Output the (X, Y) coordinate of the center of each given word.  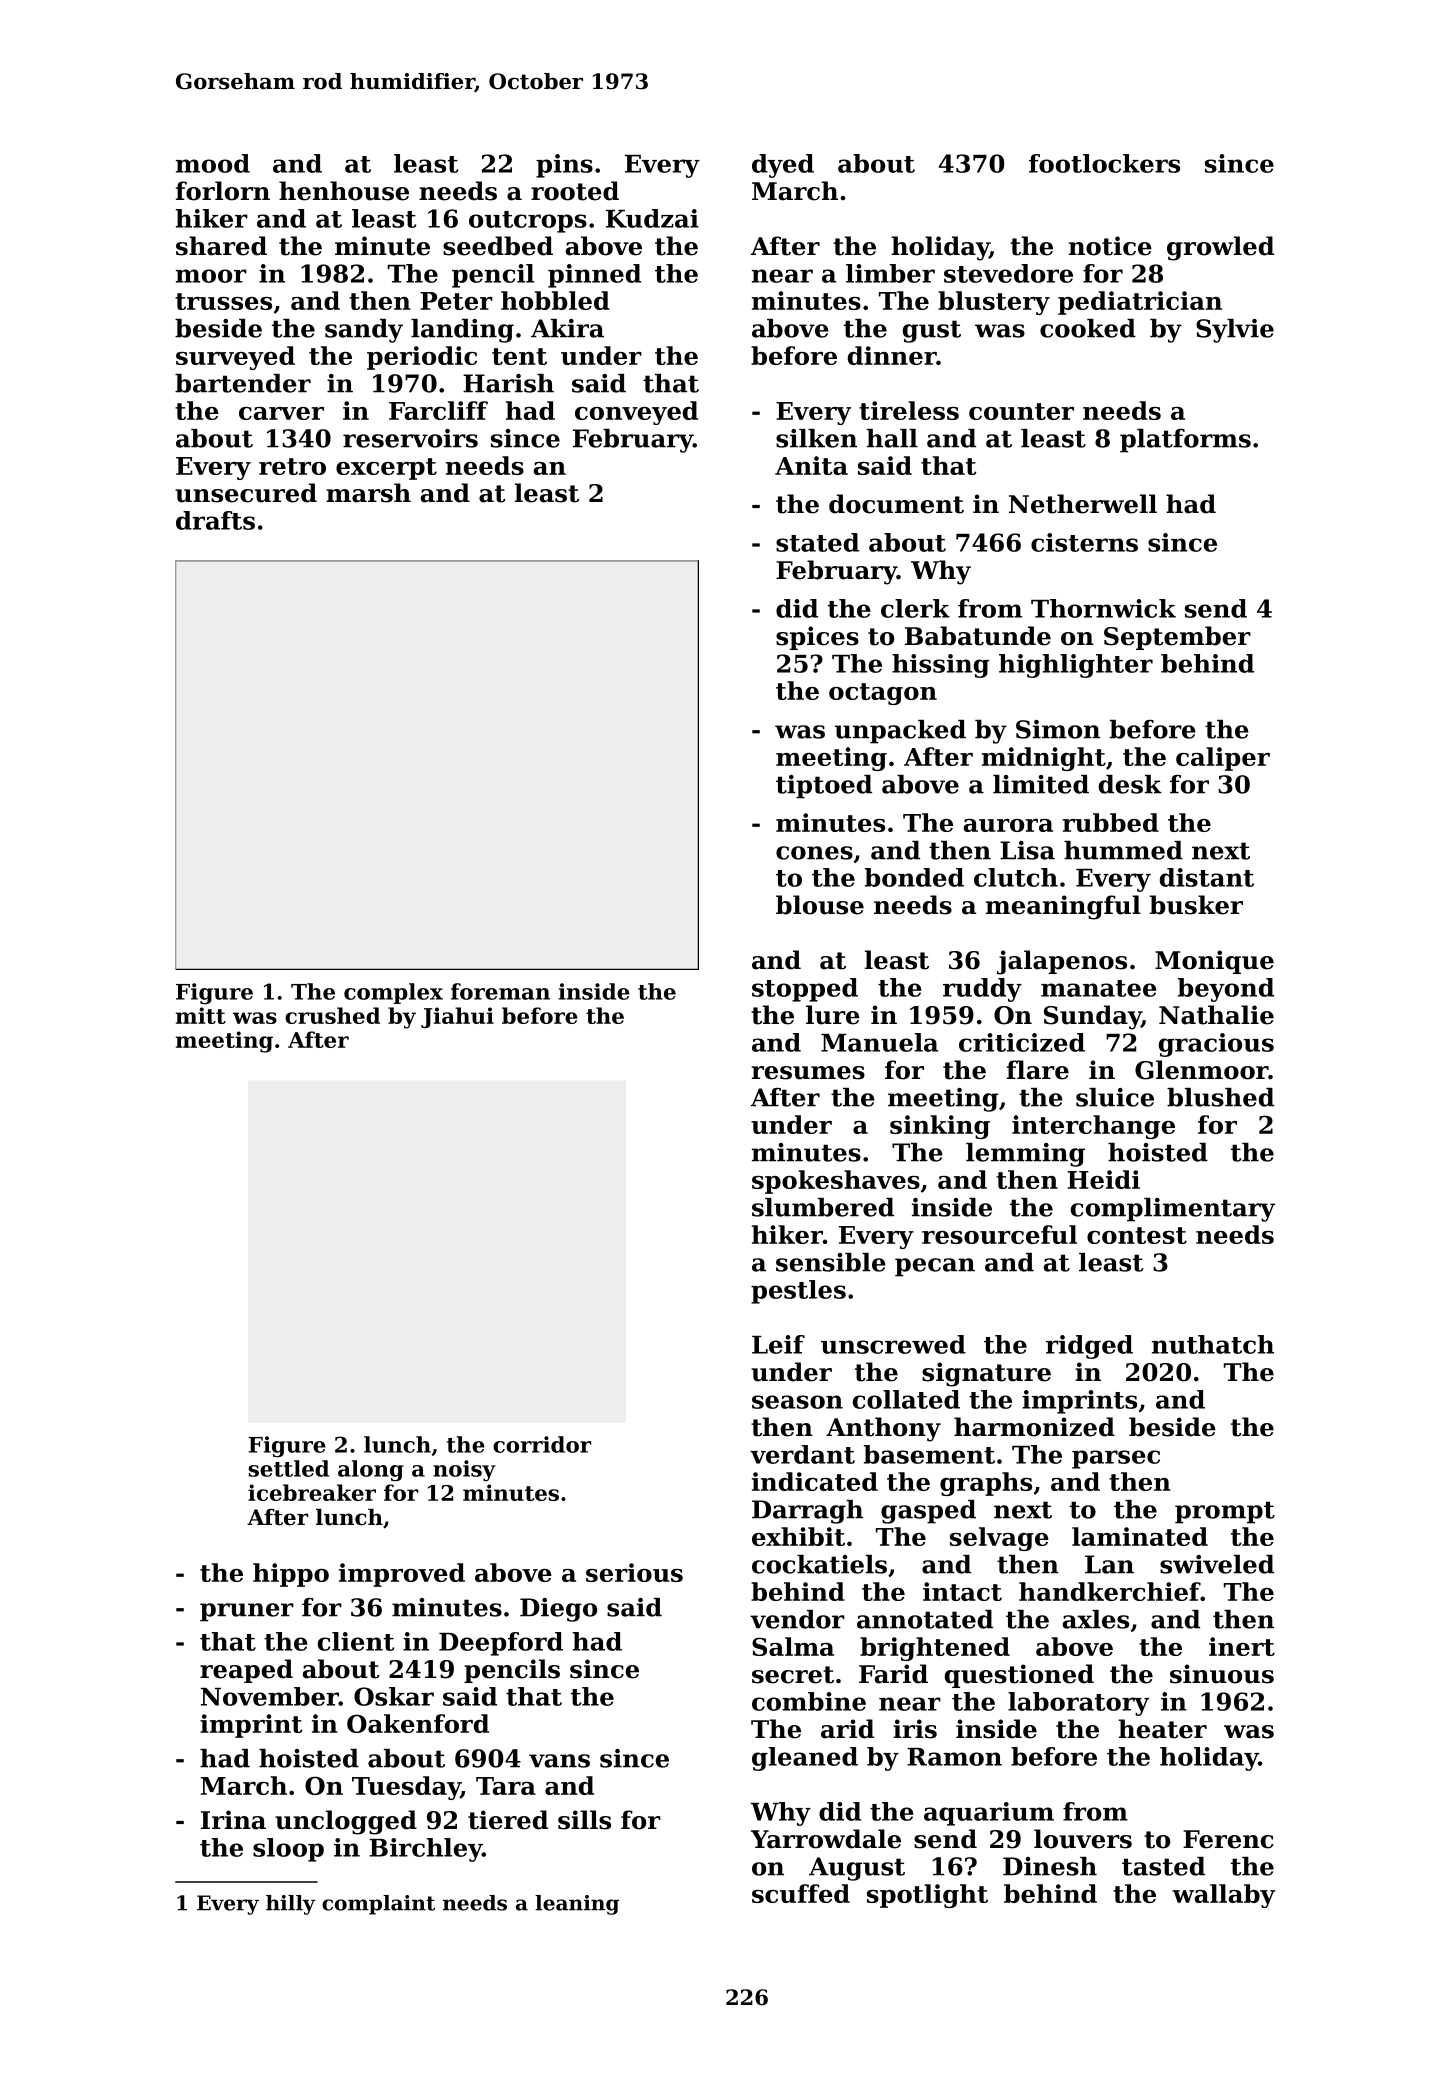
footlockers (1104, 163)
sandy (364, 331)
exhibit (798, 1536)
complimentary (1173, 1210)
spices (817, 638)
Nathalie (1216, 1015)
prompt (1225, 1512)
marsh (368, 493)
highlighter (1076, 666)
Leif (778, 1344)
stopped (805, 990)
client (356, 1641)
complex (393, 993)
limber (890, 273)
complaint (378, 1905)
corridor (542, 1444)
